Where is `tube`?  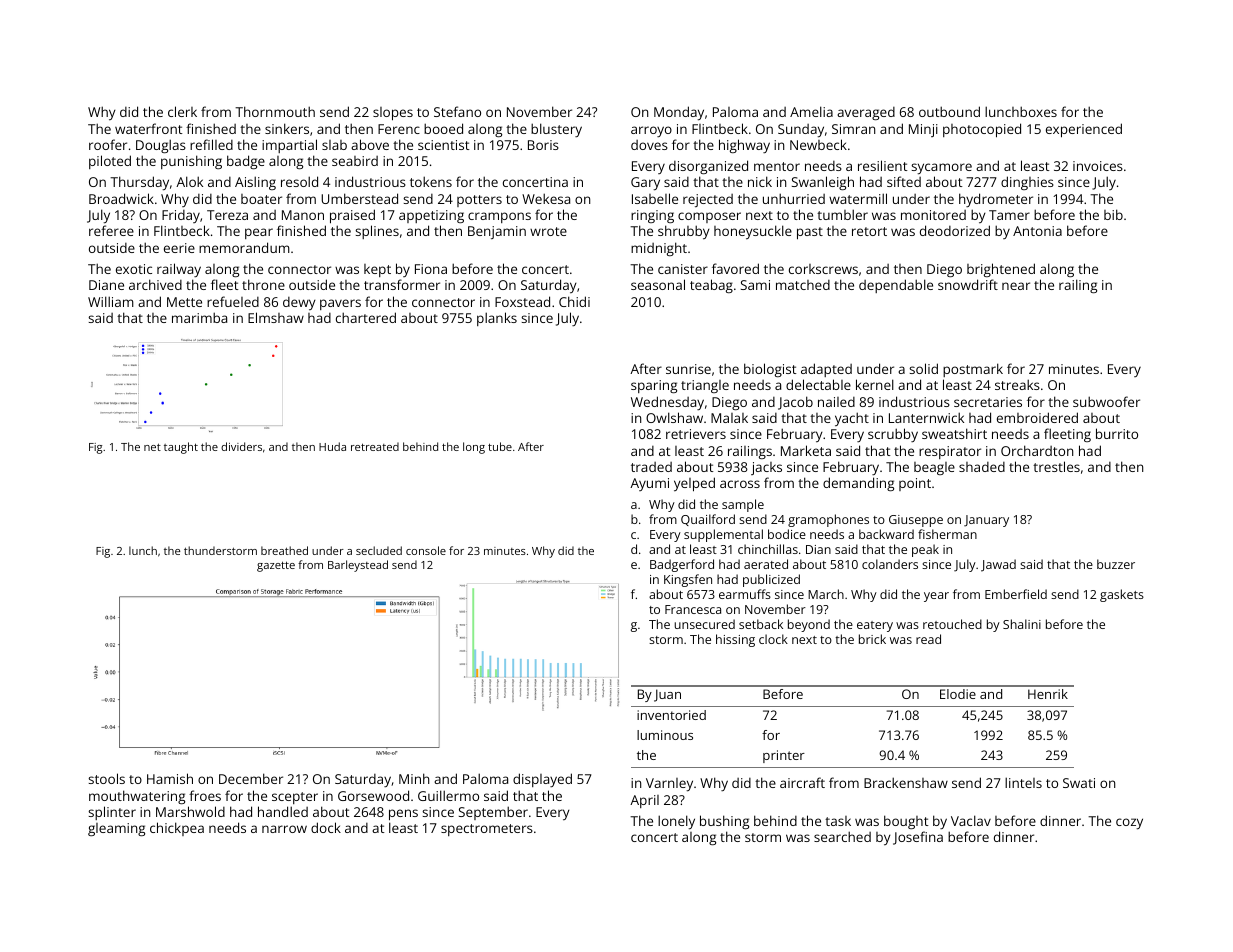
tube is located at coordinates (500, 446).
